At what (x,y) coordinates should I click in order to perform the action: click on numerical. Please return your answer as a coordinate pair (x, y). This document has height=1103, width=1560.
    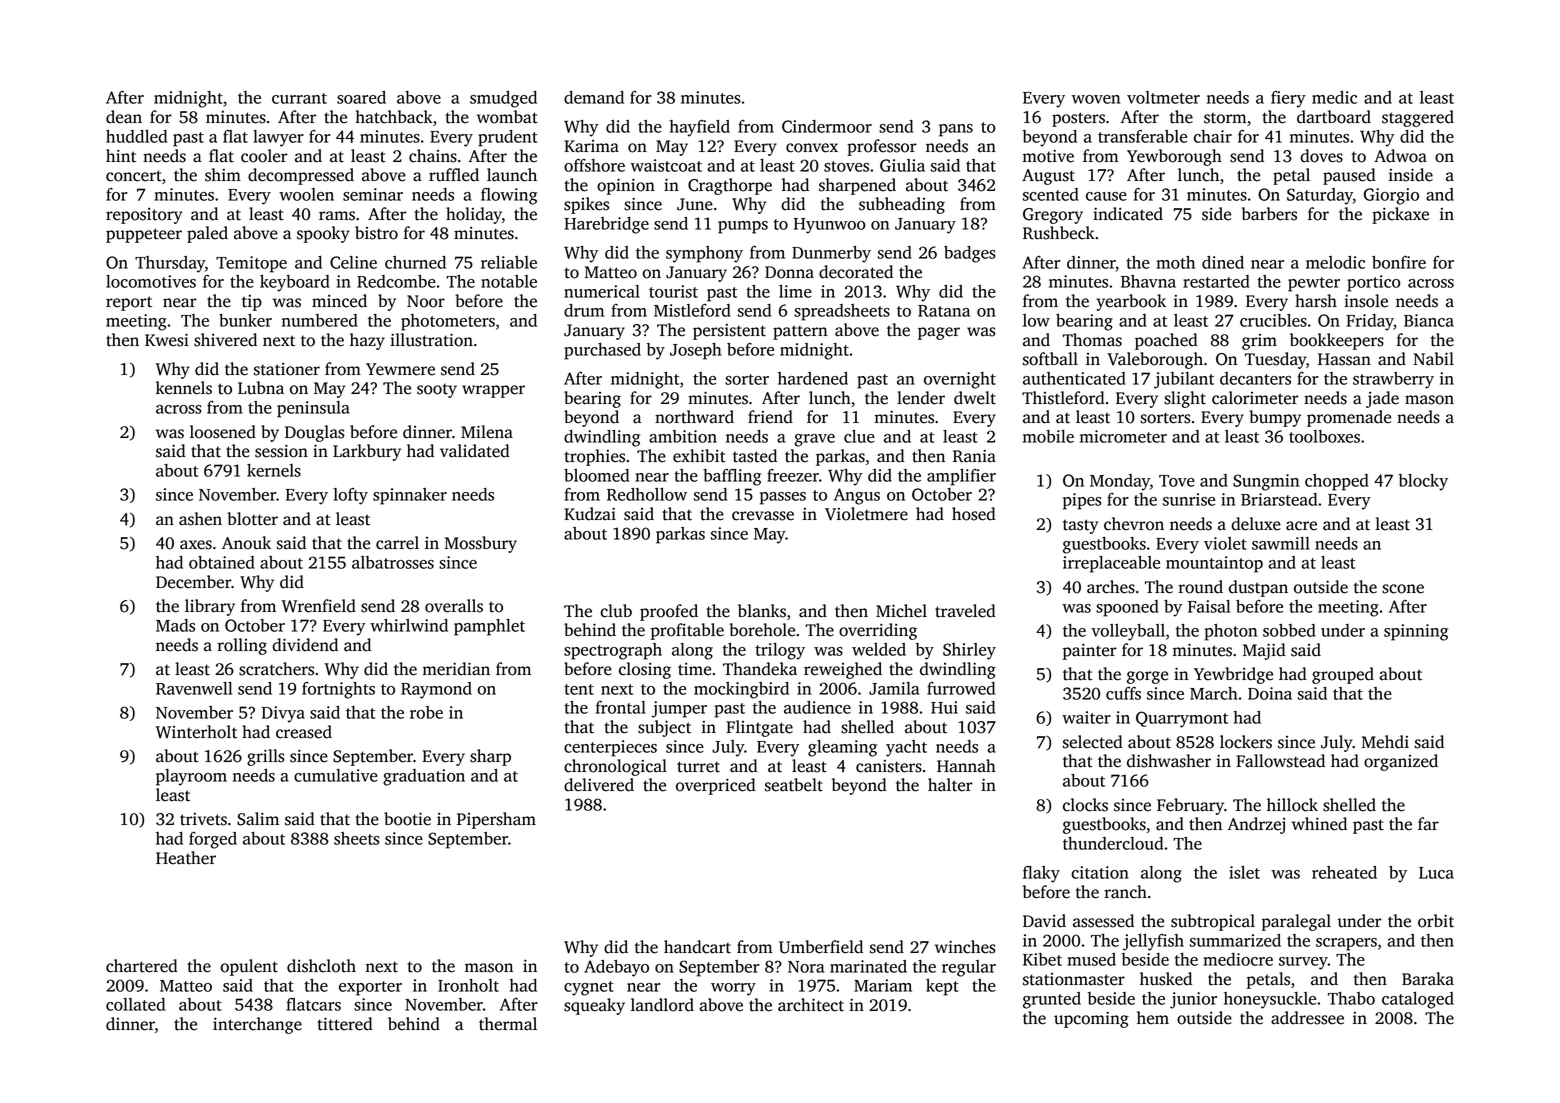
    Looking at the image, I should click on (602, 291).
